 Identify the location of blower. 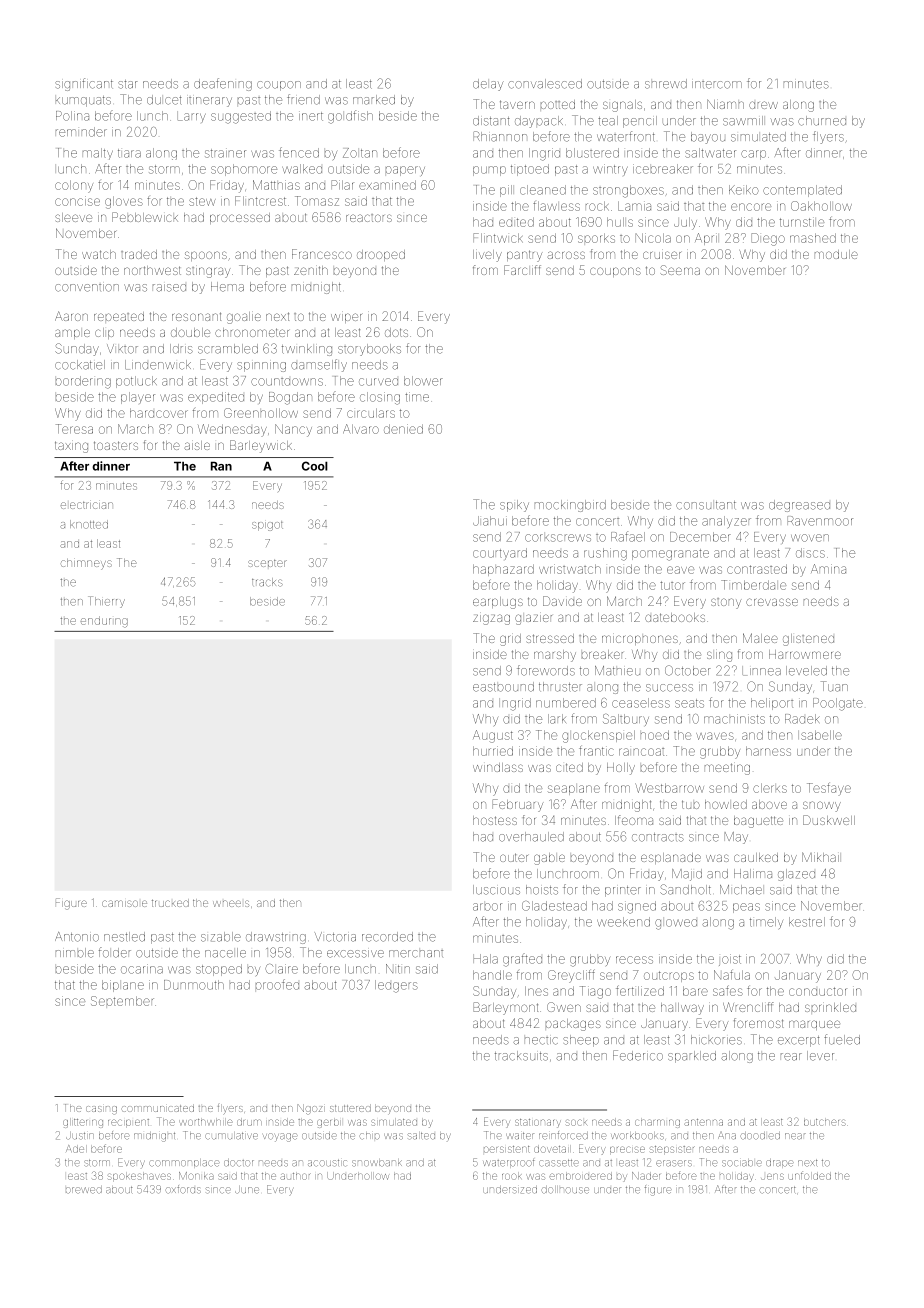
(423, 381).
